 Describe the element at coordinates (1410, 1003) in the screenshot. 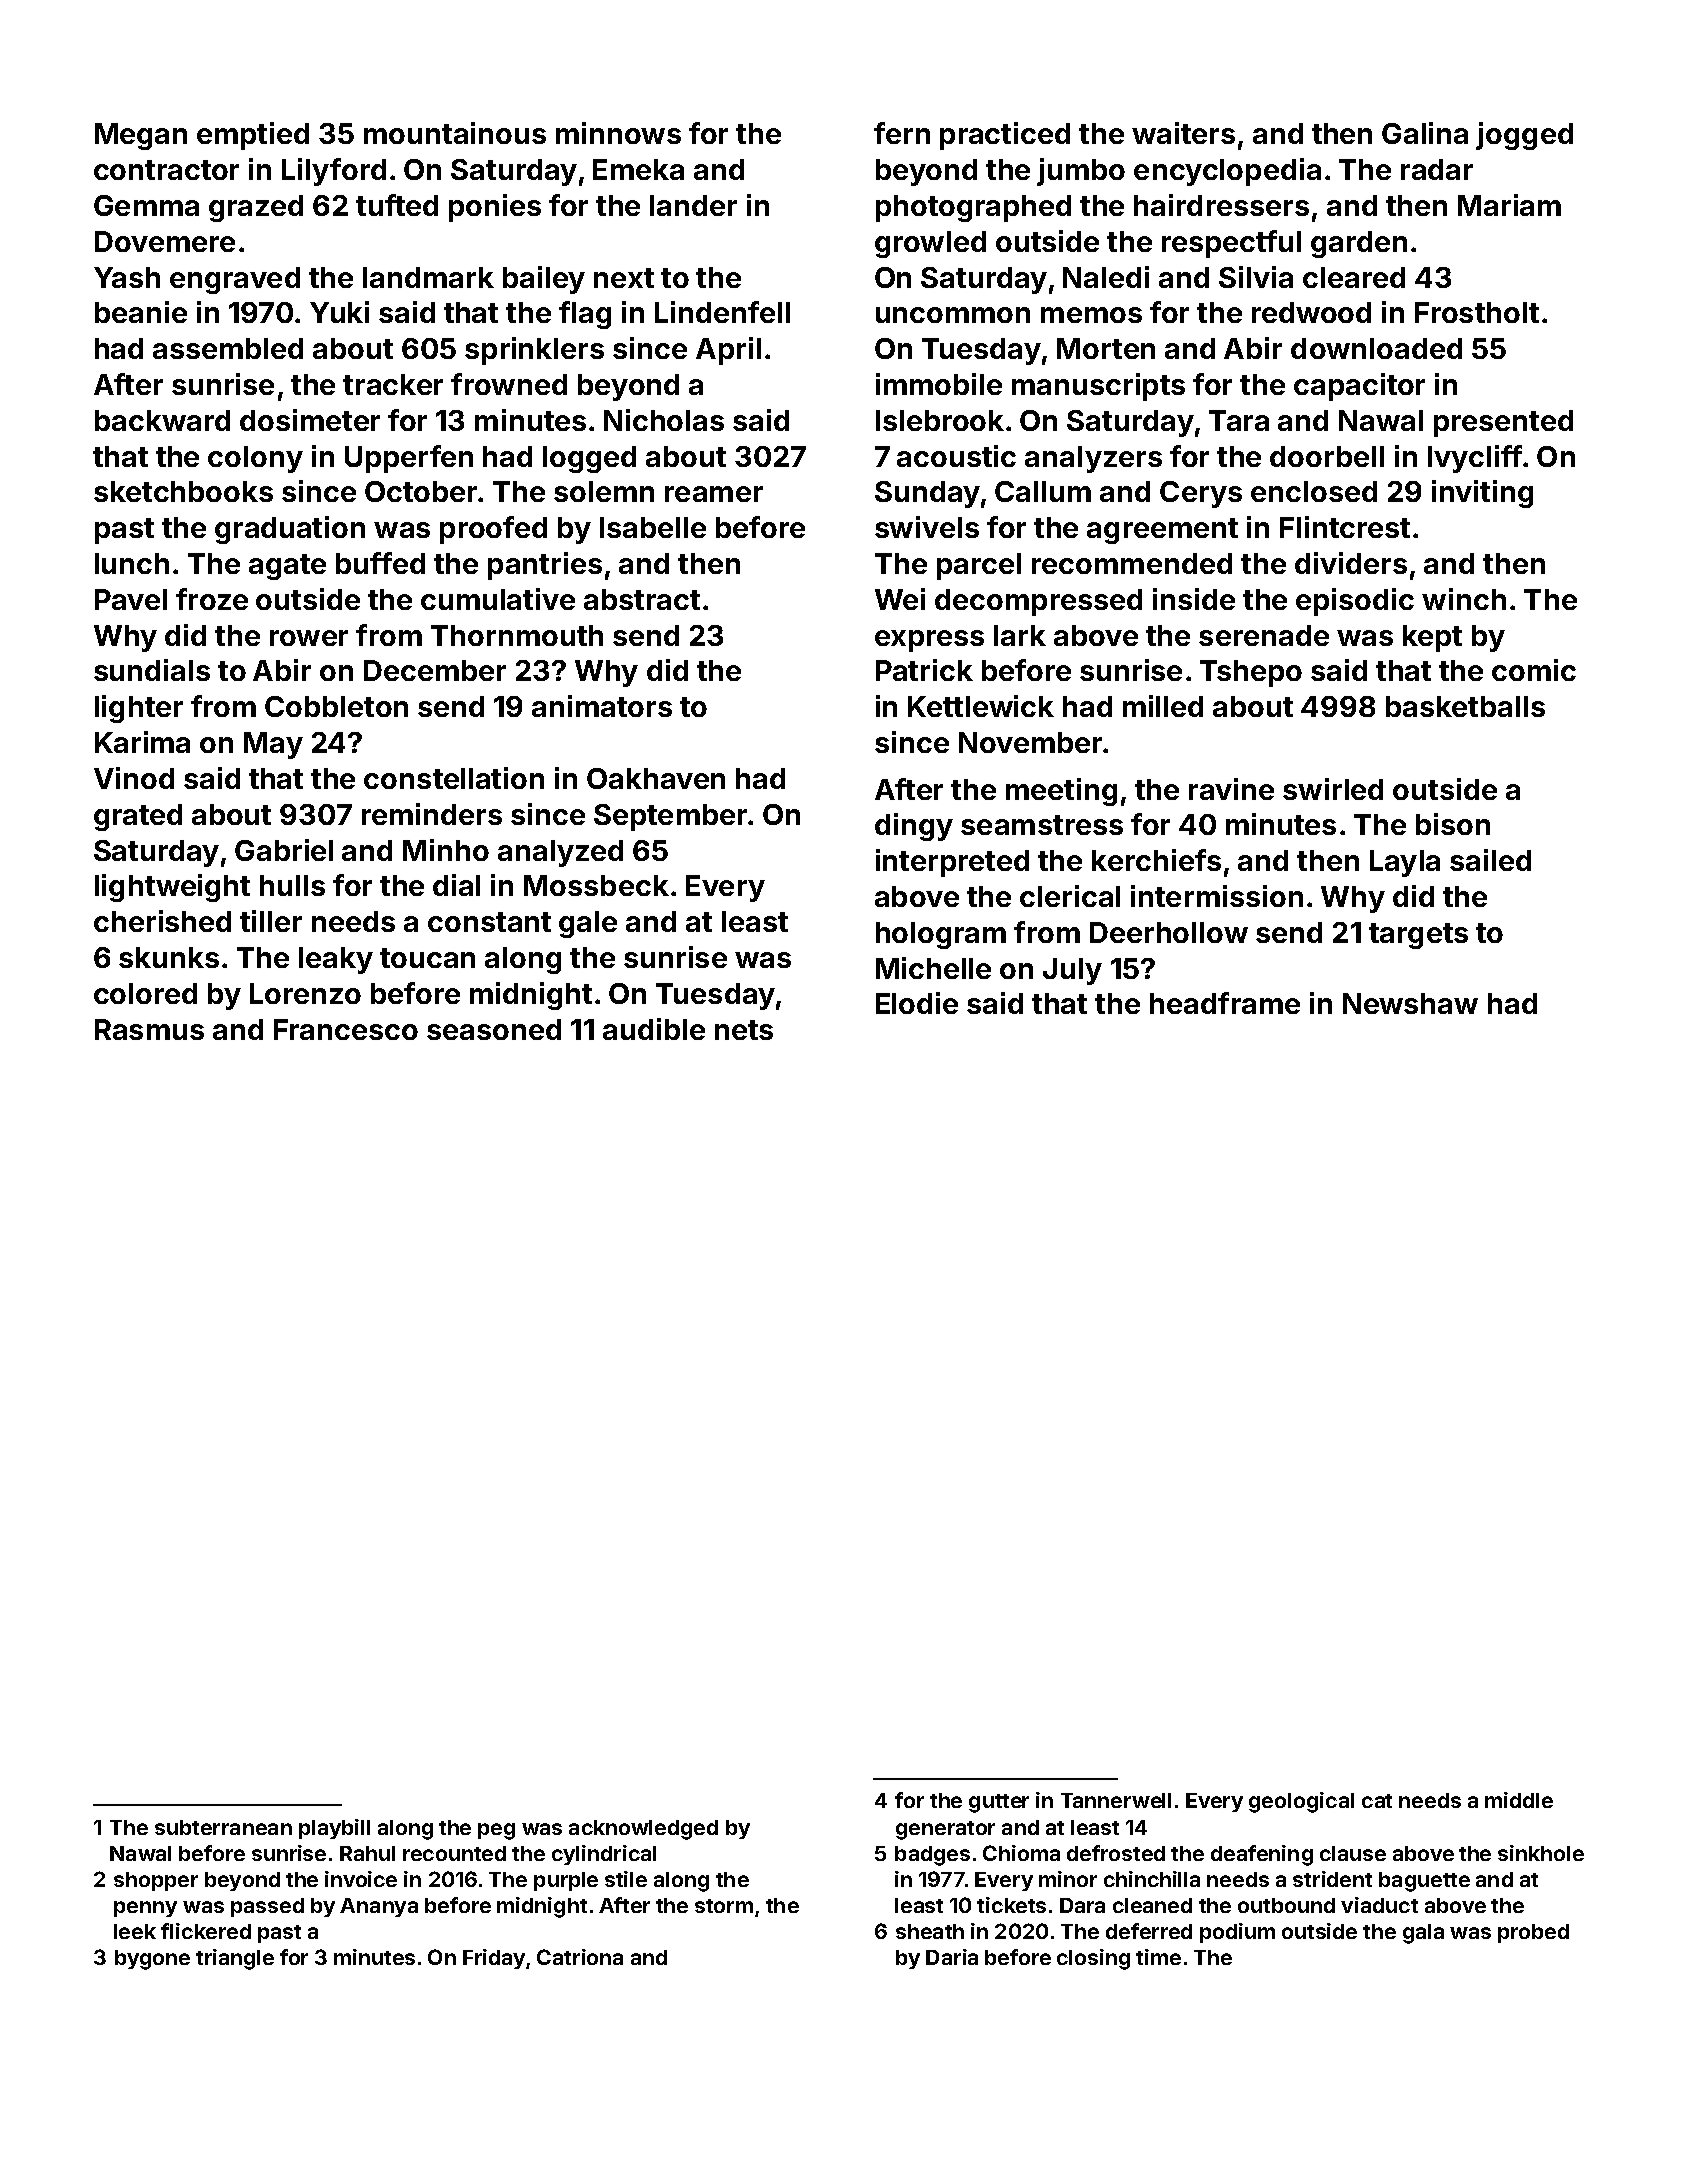

I see `Newshaw` at that location.
